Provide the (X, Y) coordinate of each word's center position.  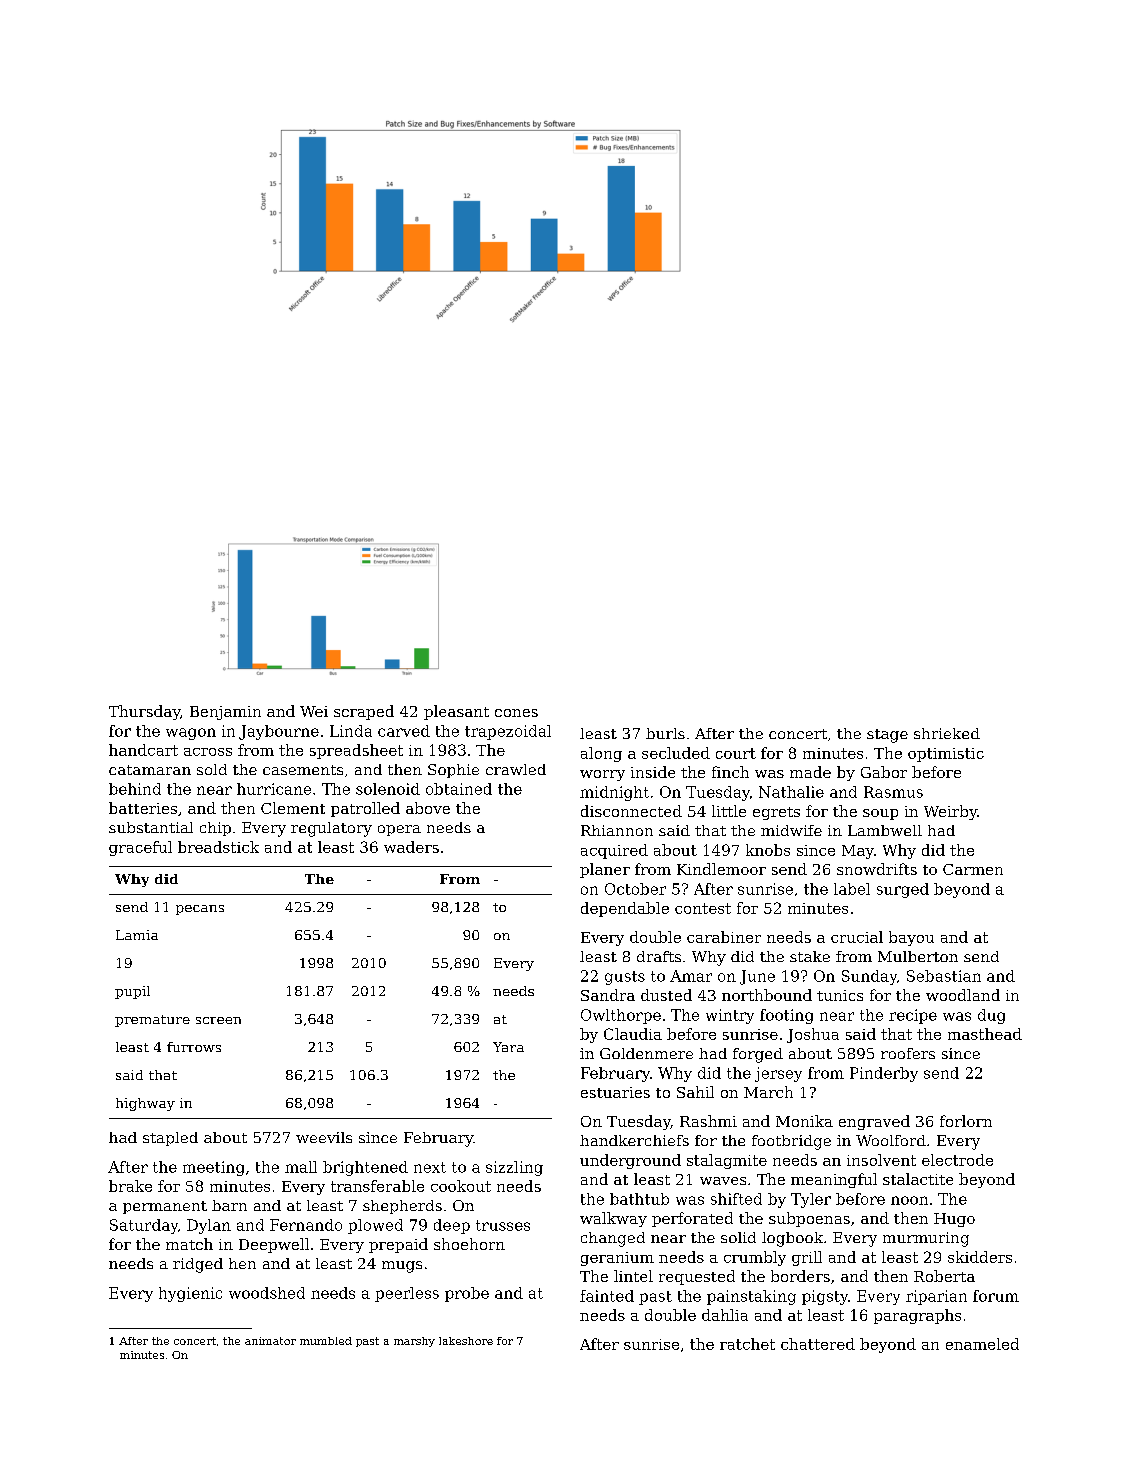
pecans (200, 910)
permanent (165, 1207)
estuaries (615, 1092)
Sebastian (944, 976)
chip (215, 829)
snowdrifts (877, 869)
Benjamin (225, 713)
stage (887, 736)
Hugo (954, 1220)
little (729, 811)
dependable (625, 909)
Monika (804, 1121)
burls (665, 733)
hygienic (190, 1294)
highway (145, 1104)
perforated (692, 1219)
